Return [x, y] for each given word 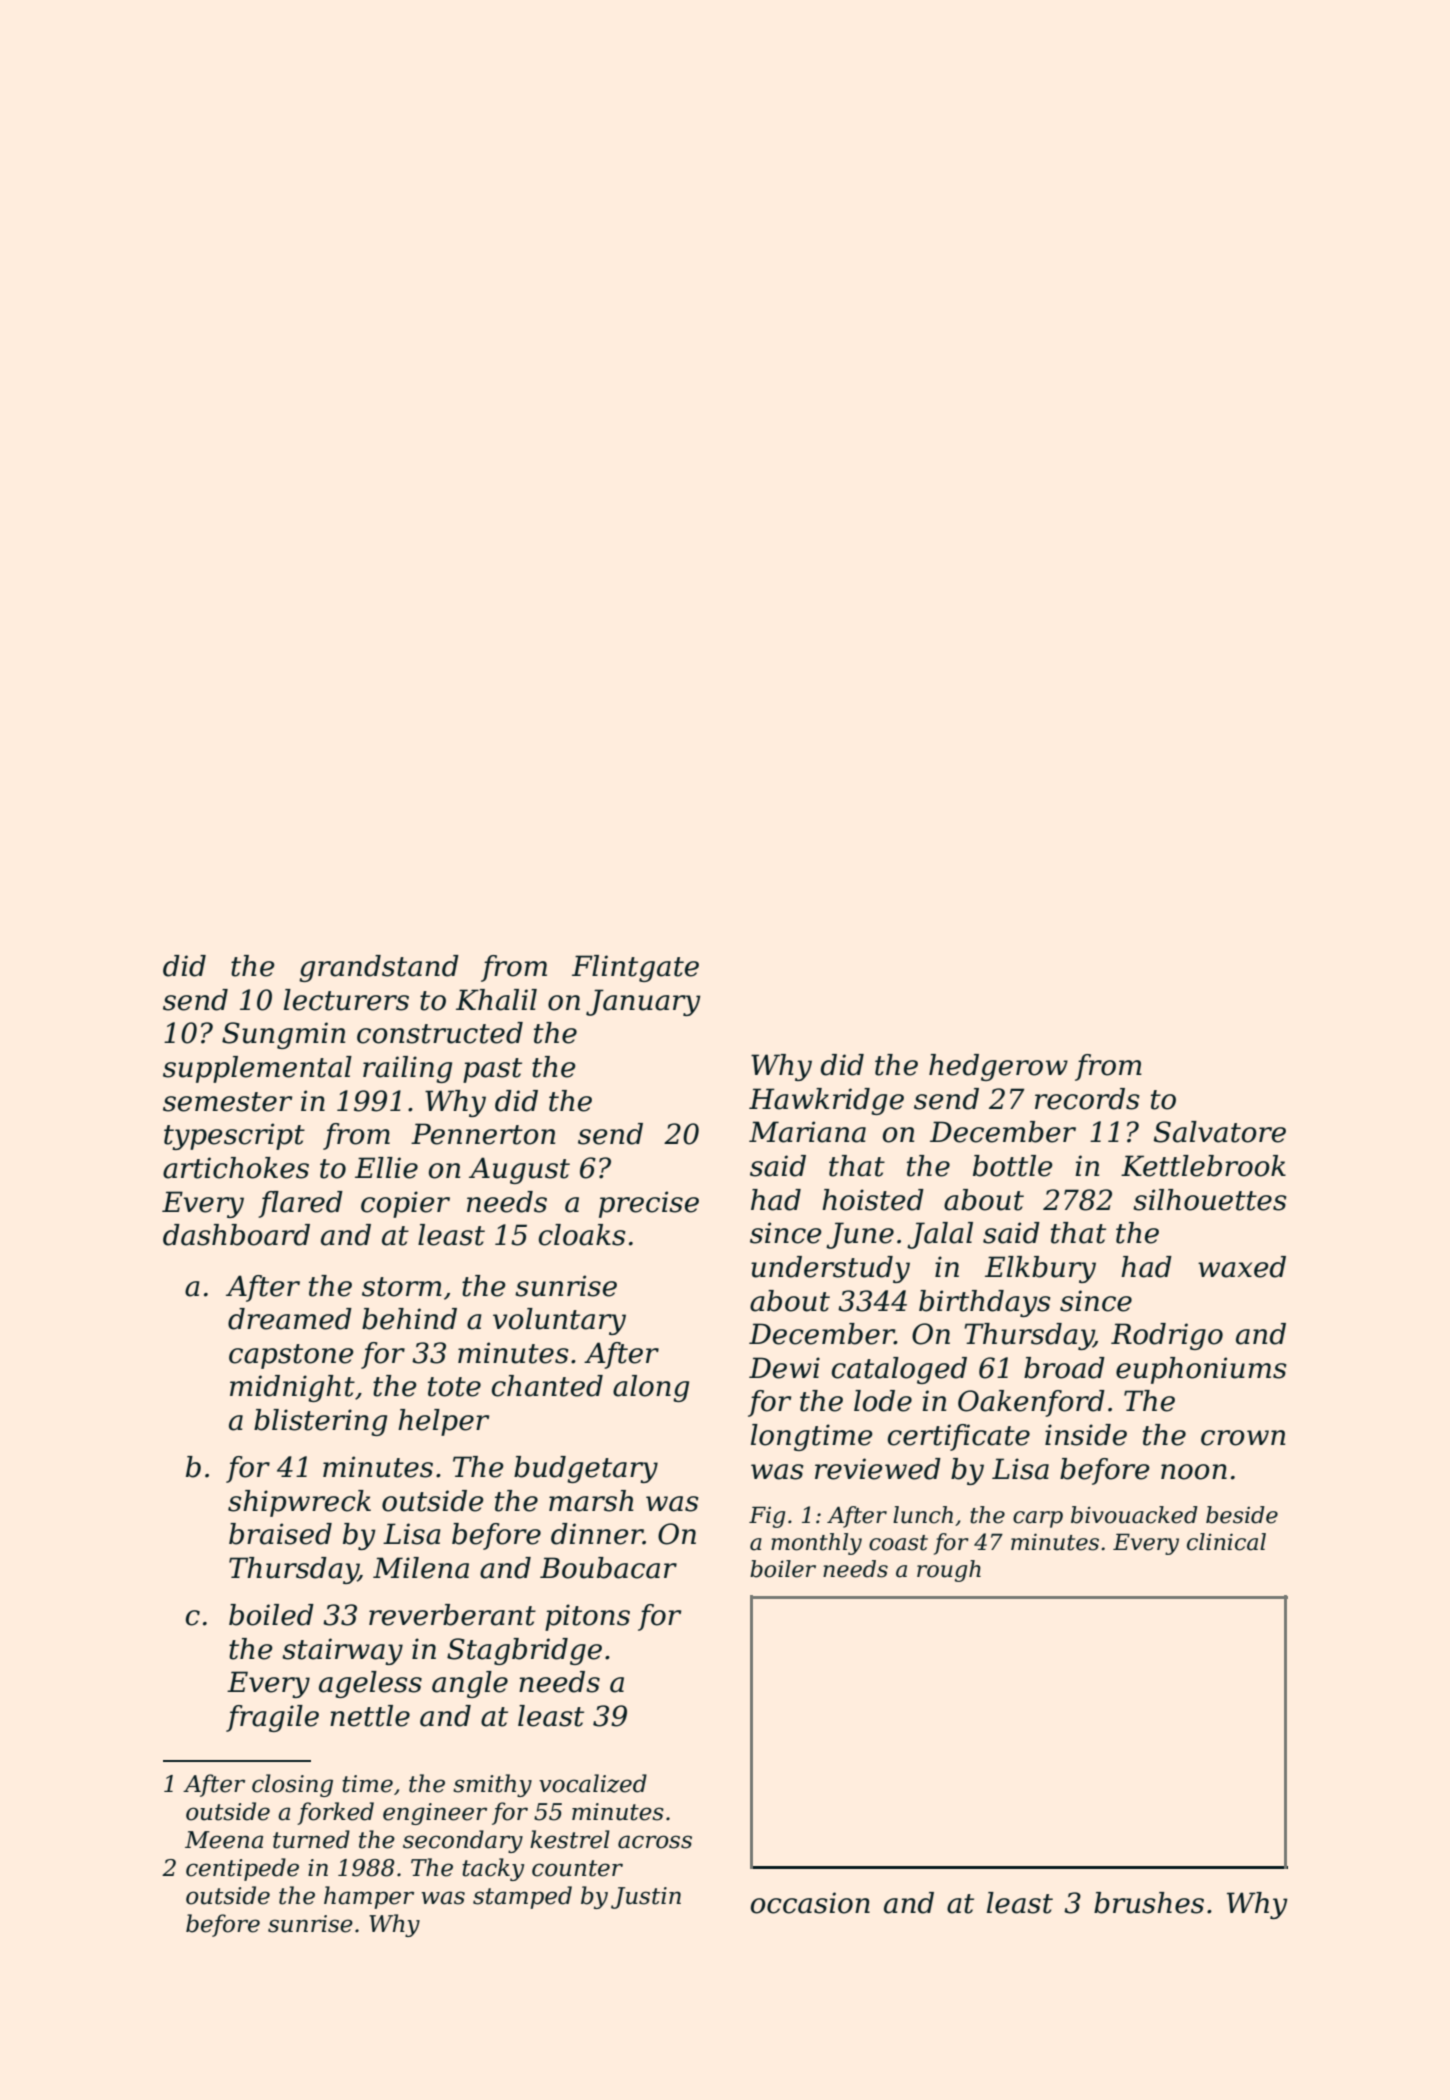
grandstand [379, 968]
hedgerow [998, 1067]
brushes [1149, 1903]
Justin [646, 1898]
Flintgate [635, 968]
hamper [369, 1897]
